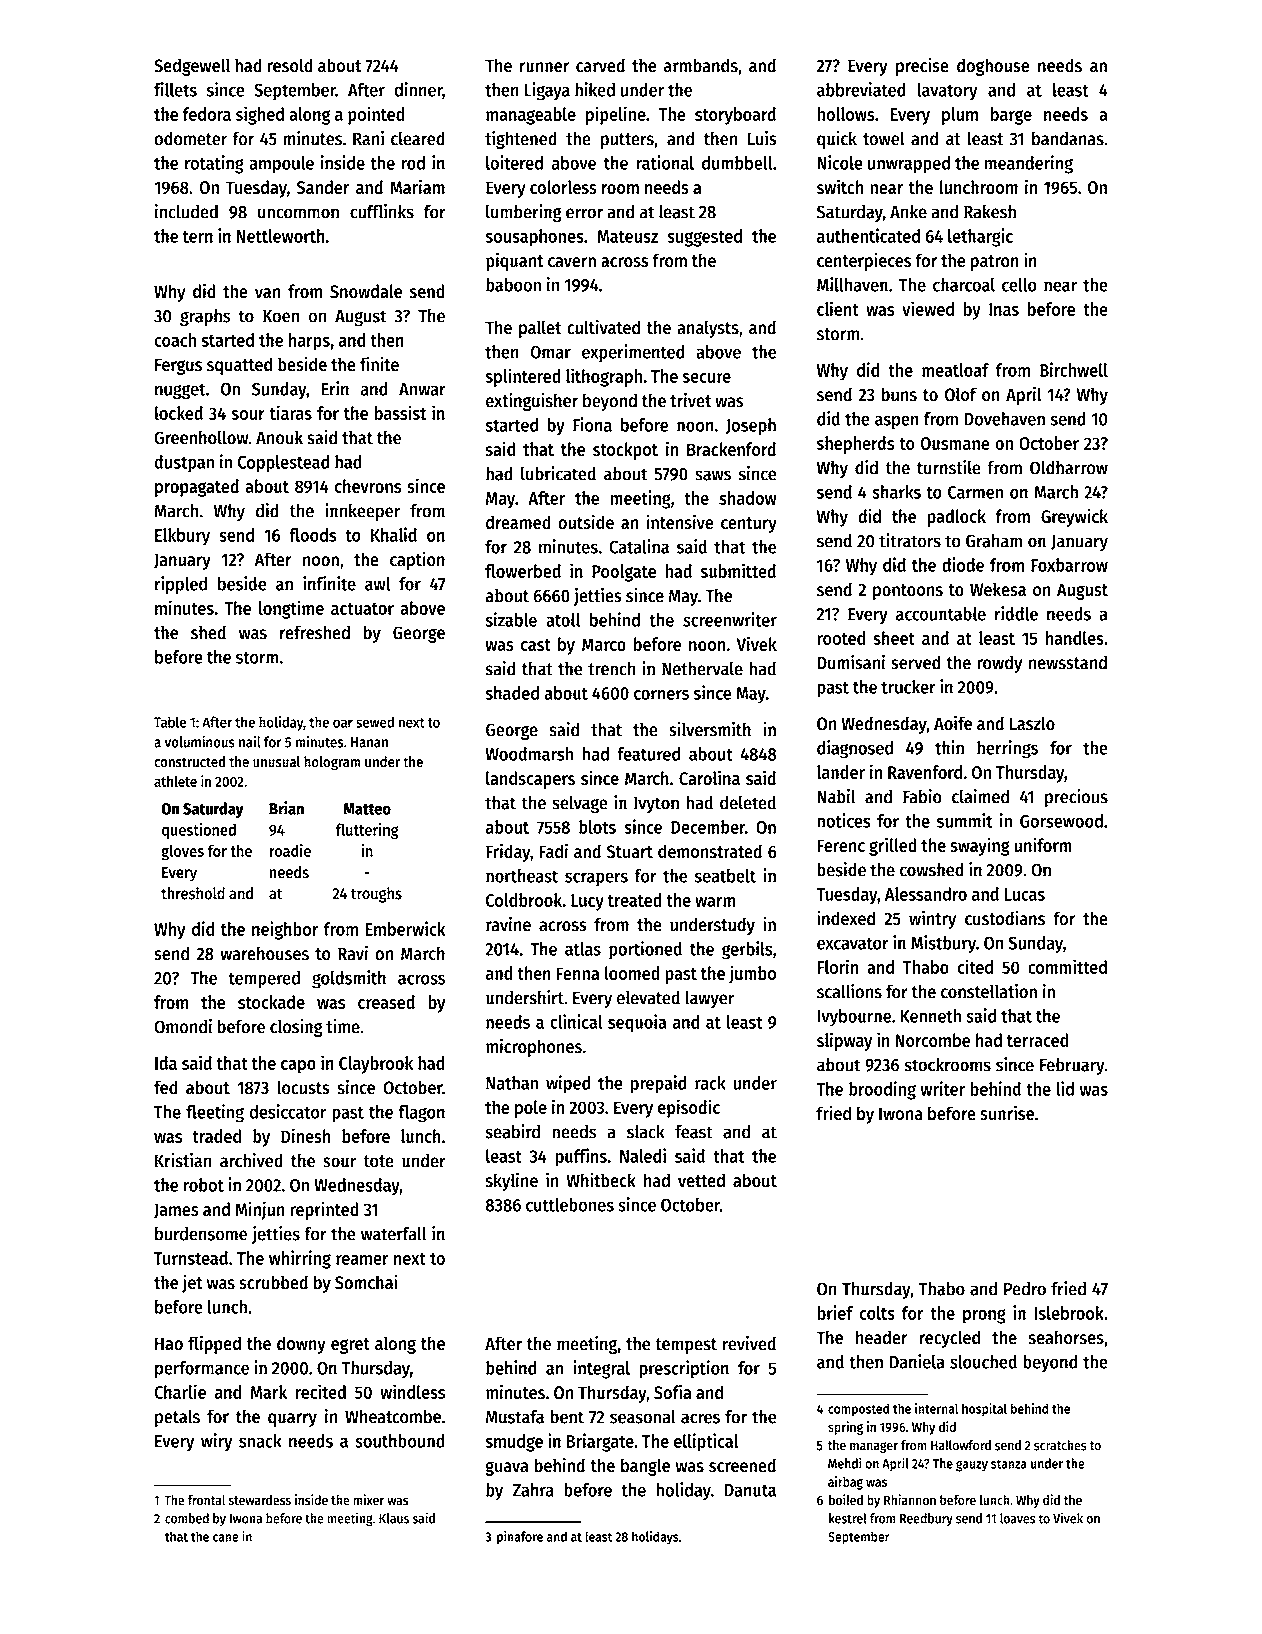 The height and width of the screenshot is (1634, 1262). What do you see at coordinates (350, 1346) in the screenshot?
I see `egret` at bounding box center [350, 1346].
